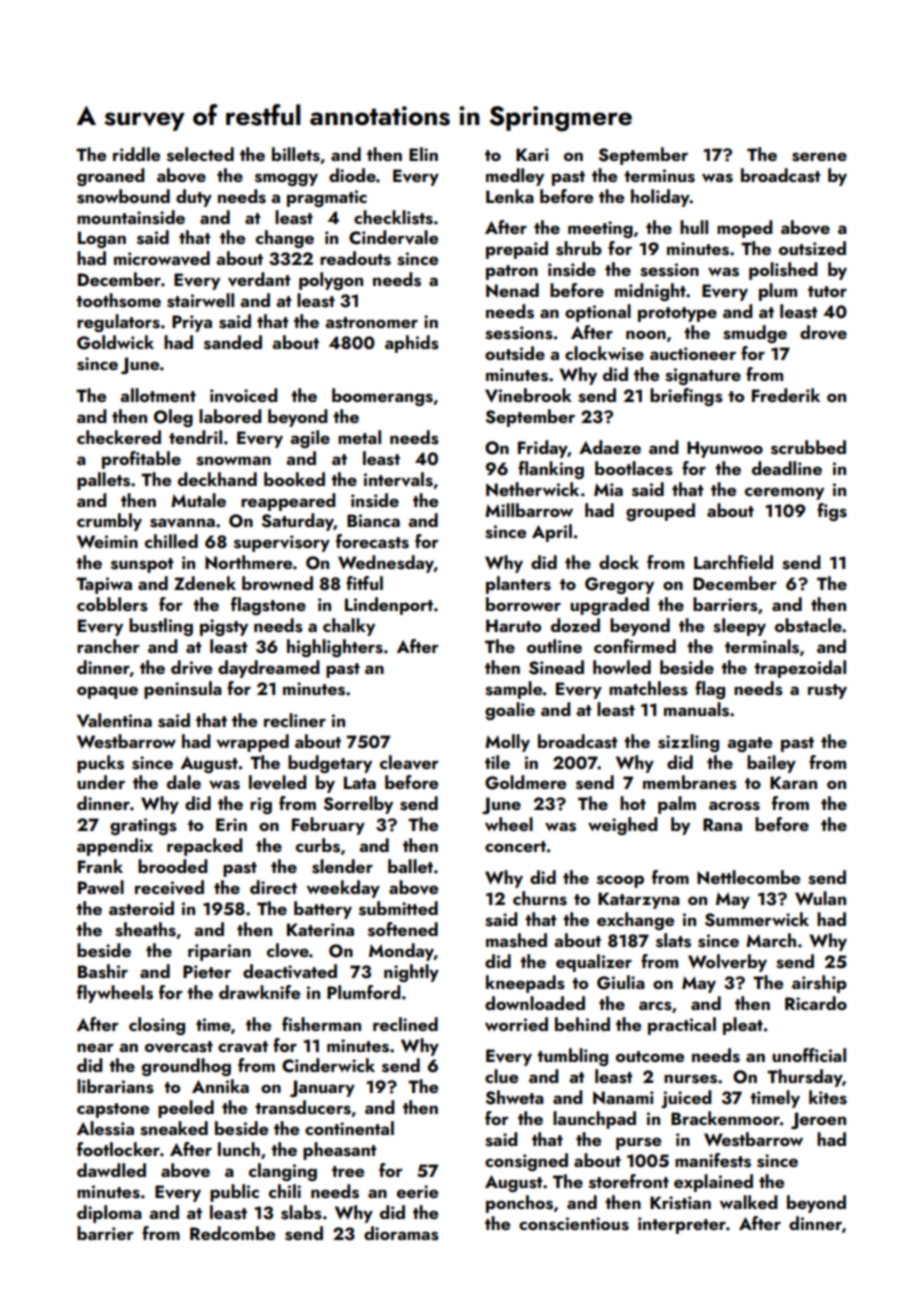 Image resolution: width=924 pixels, height=1314 pixels. What do you see at coordinates (107, 541) in the screenshot?
I see `Weimin` at bounding box center [107, 541].
